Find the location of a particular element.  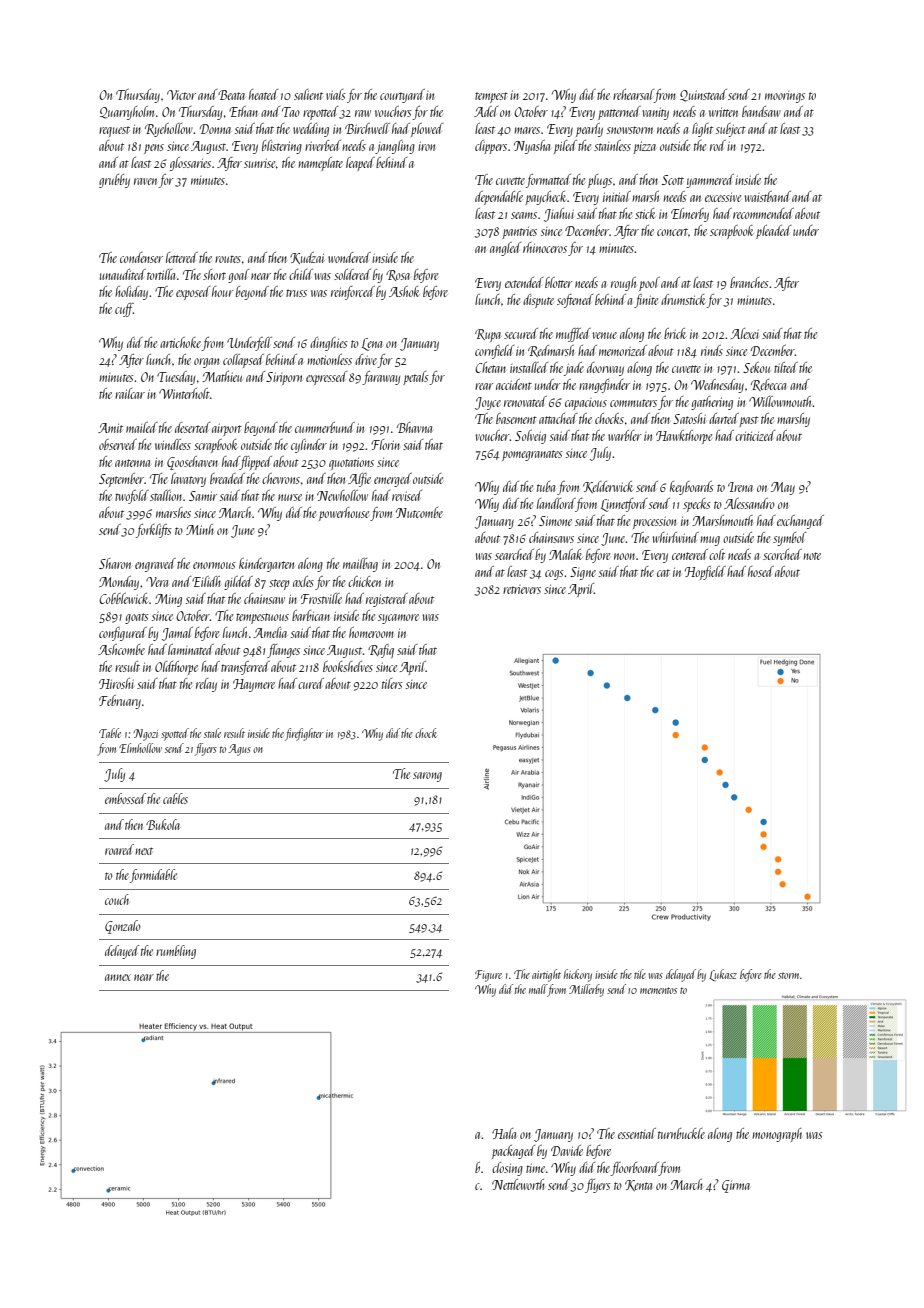

powerhouse is located at coordinates (344, 514).
